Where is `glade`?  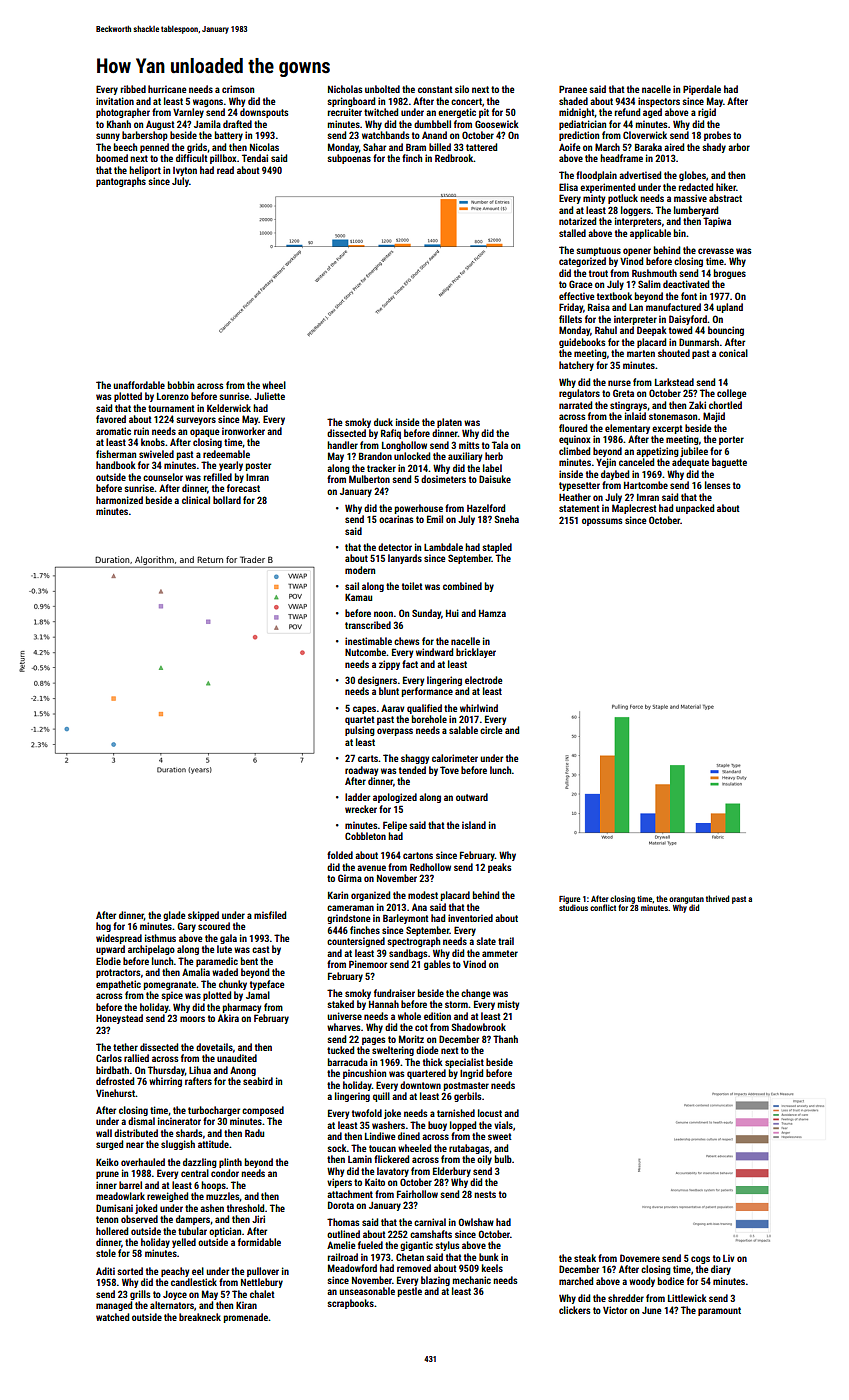 glade is located at coordinates (174, 916).
